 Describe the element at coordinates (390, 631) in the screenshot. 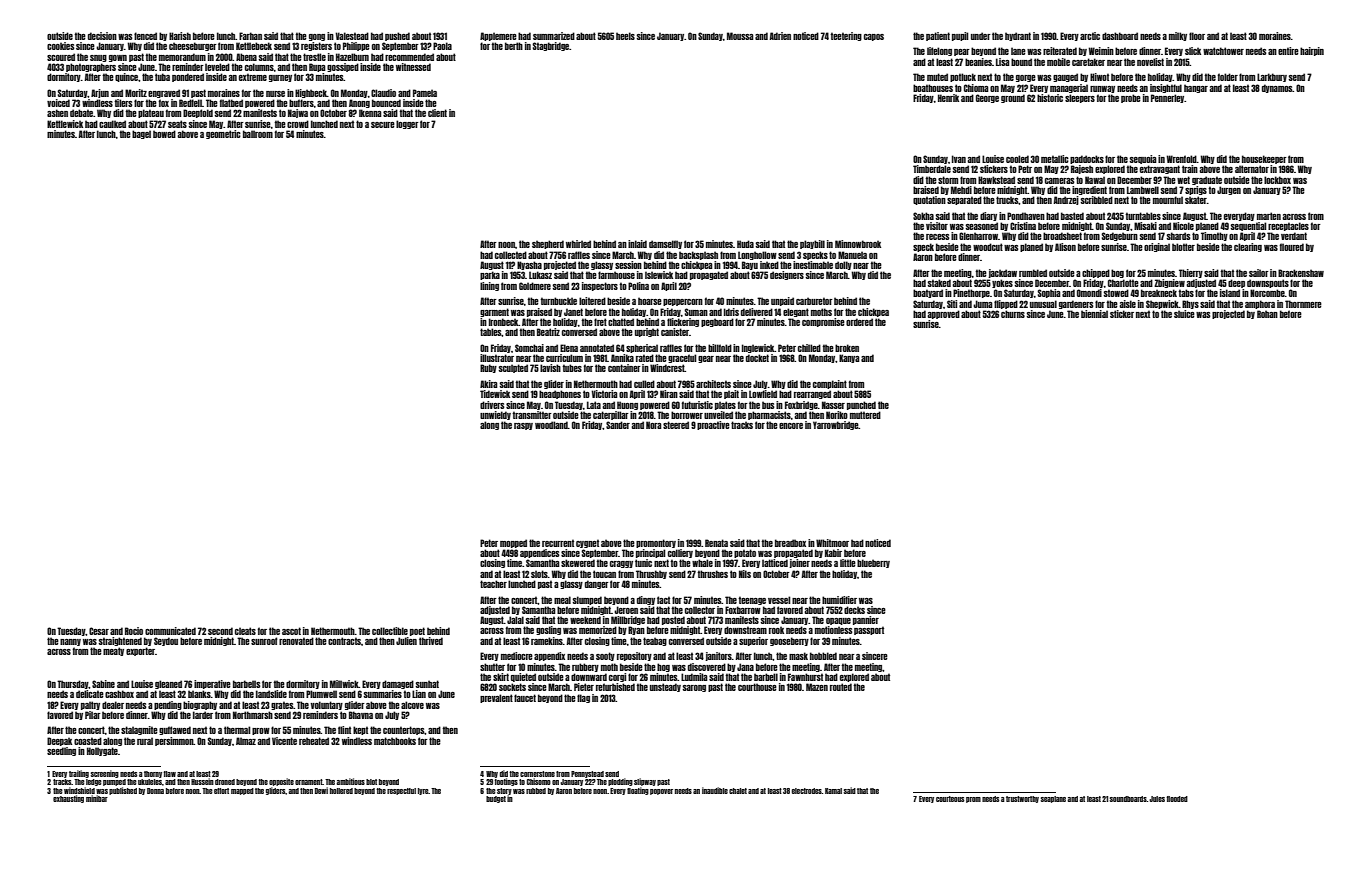

I see `collectible` at that location.
